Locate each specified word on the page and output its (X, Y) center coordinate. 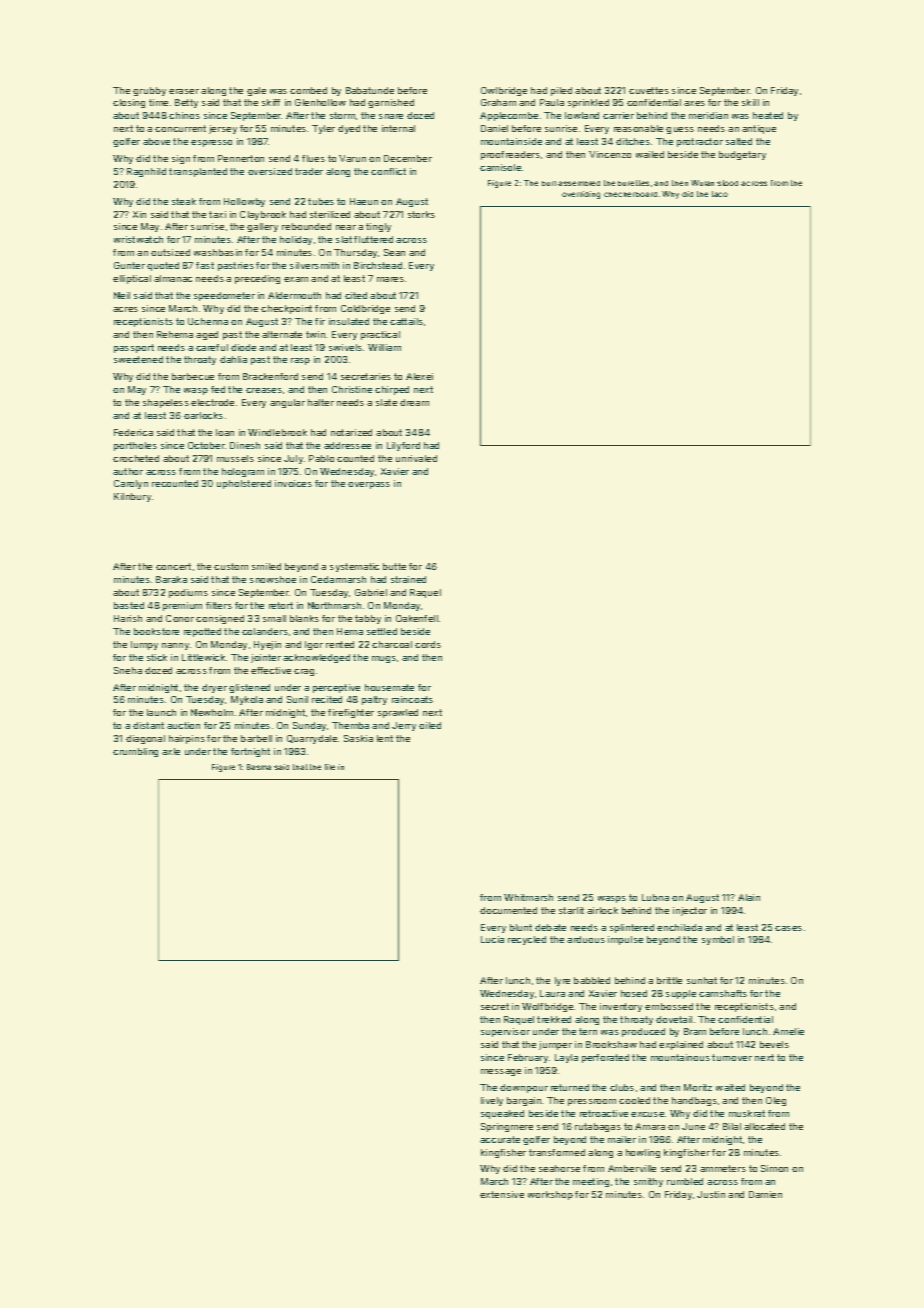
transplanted (198, 172)
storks (421, 214)
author (128, 471)
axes (694, 103)
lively (492, 1101)
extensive (502, 1194)
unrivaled (416, 458)
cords (428, 644)
